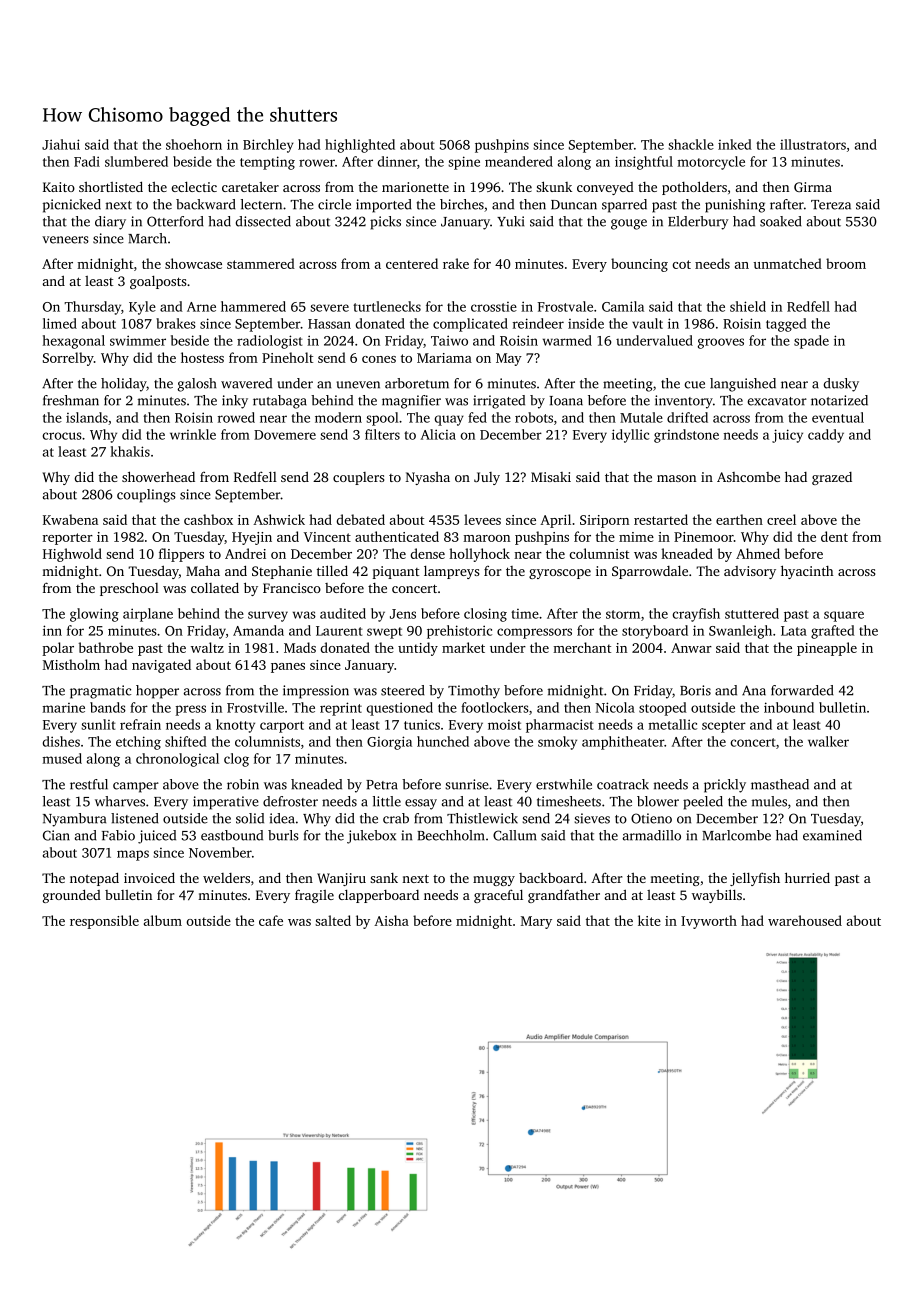  Describe the element at coordinates (62, 436) in the page. I see `crocus` at that location.
